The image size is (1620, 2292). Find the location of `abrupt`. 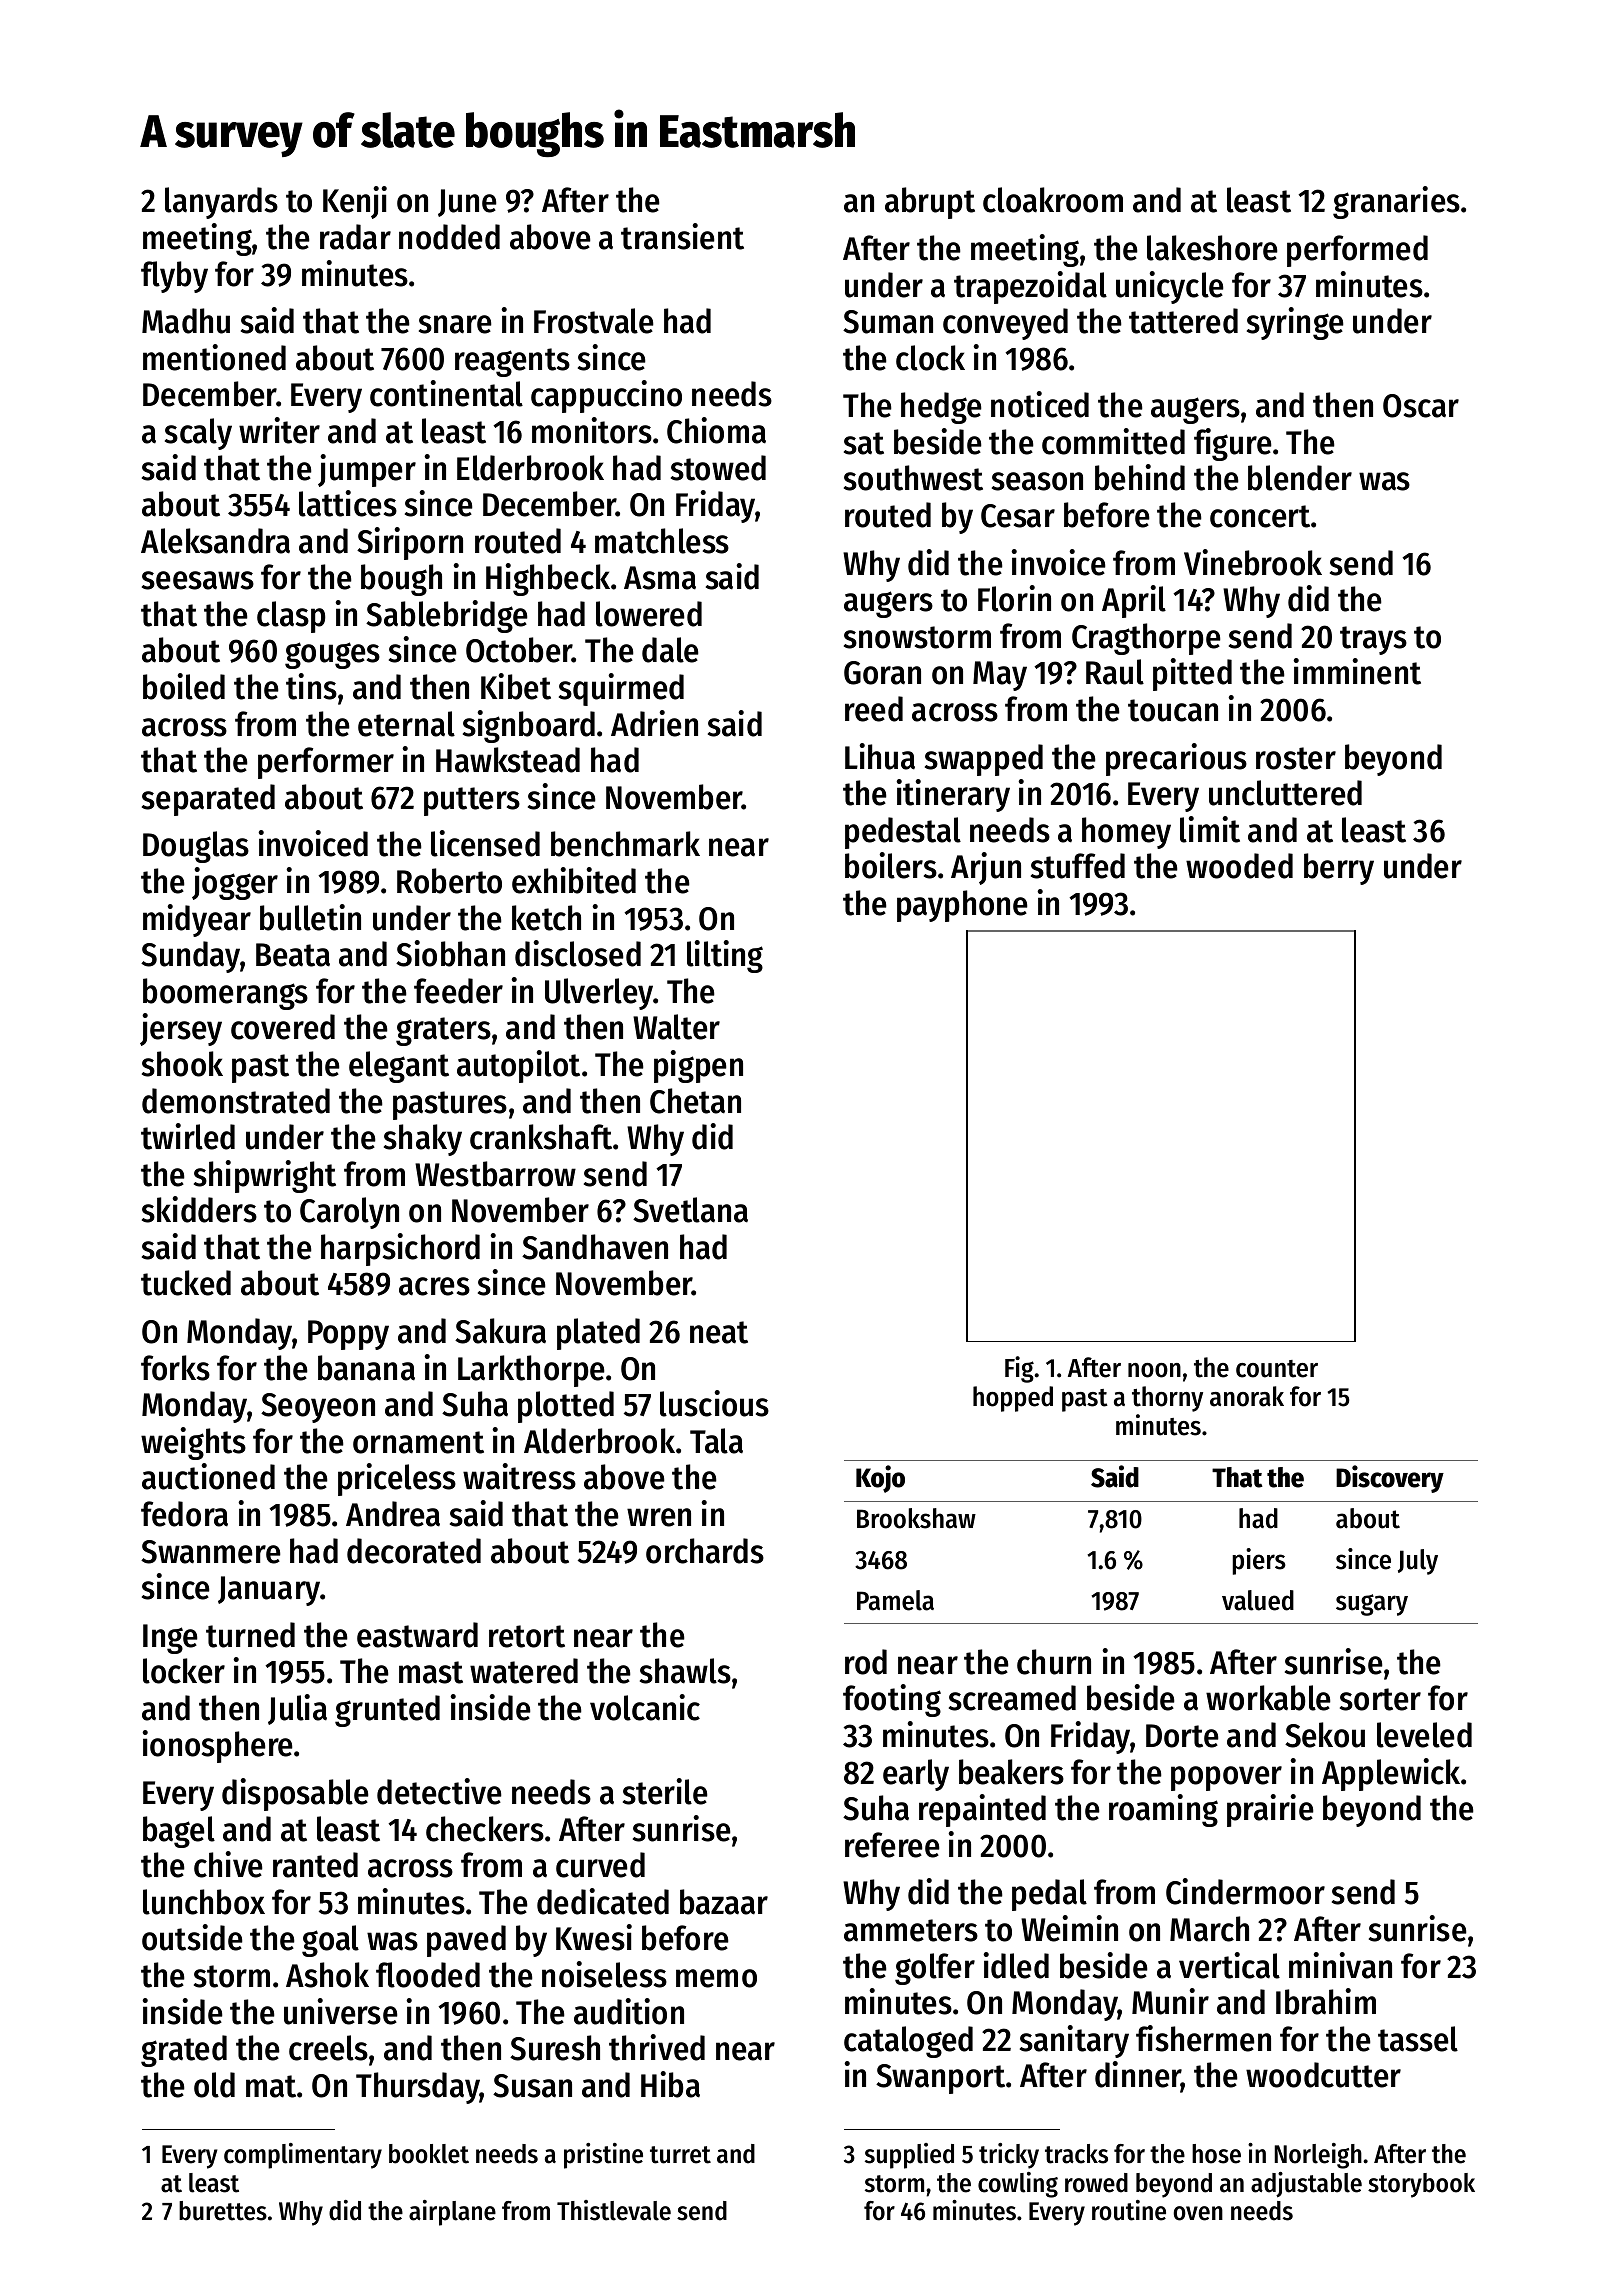

abrupt is located at coordinates (930, 203).
